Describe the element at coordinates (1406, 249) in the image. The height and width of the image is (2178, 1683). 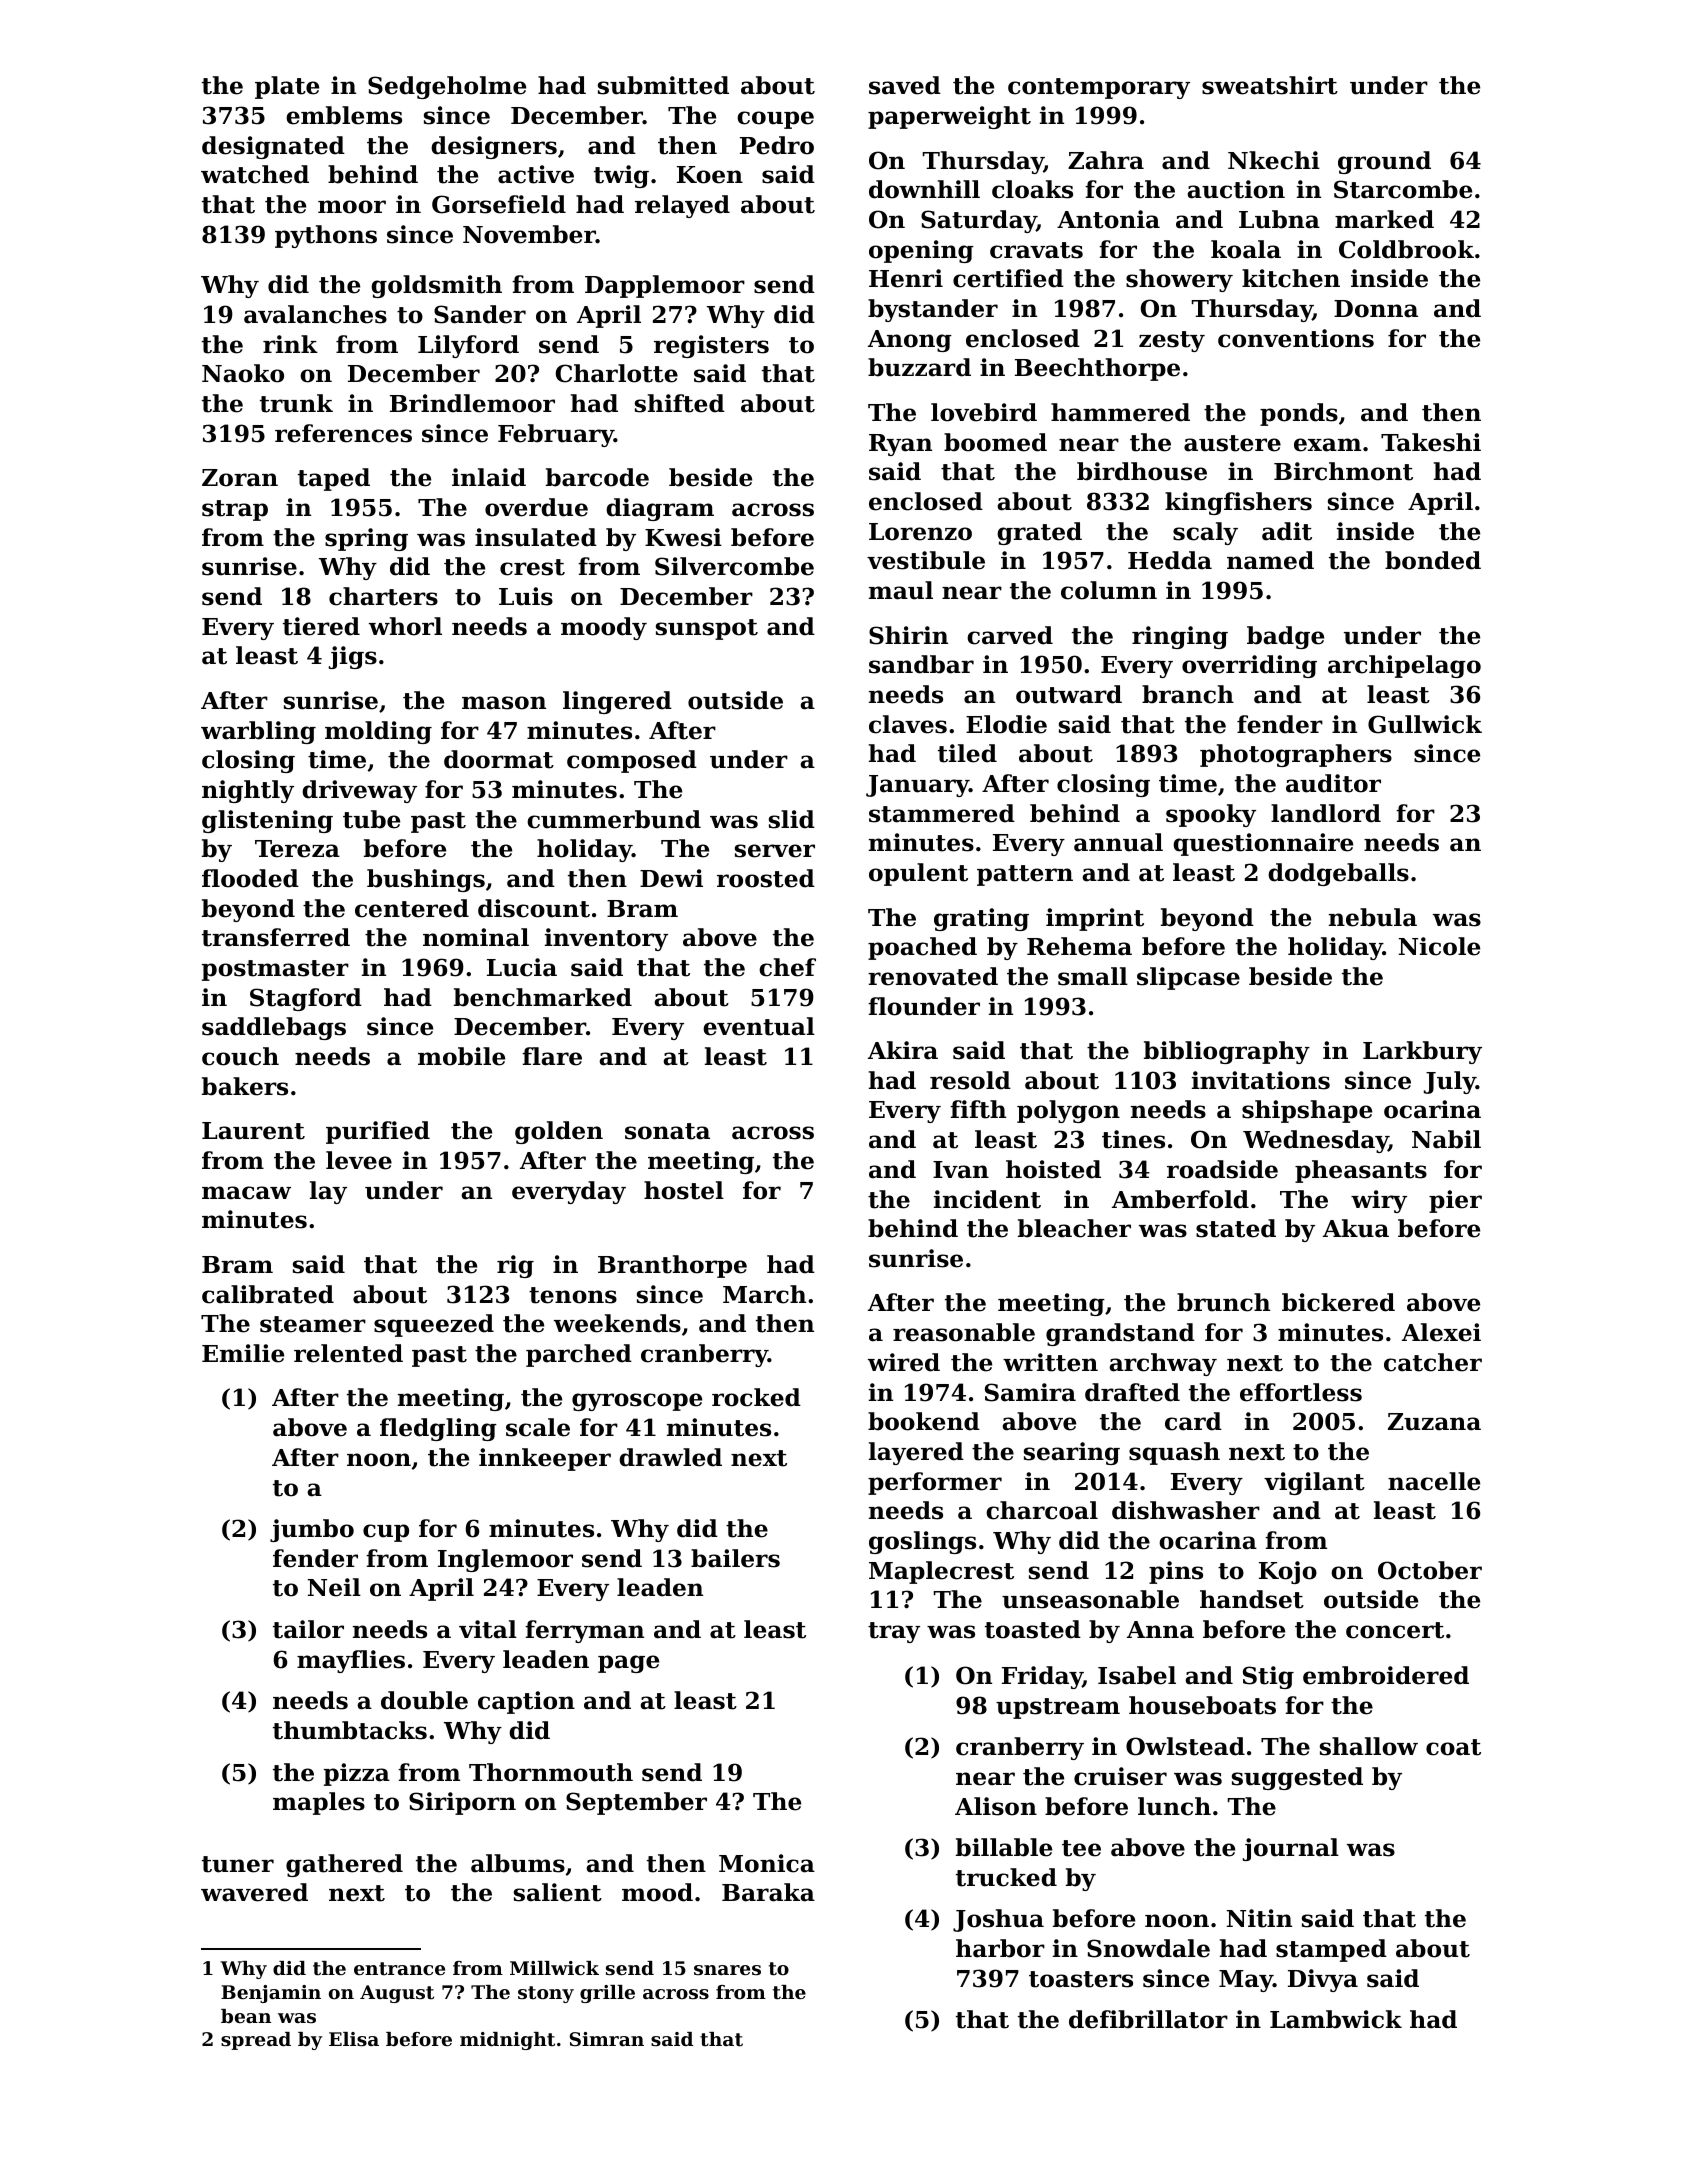
I see `Coldbrook` at that location.
